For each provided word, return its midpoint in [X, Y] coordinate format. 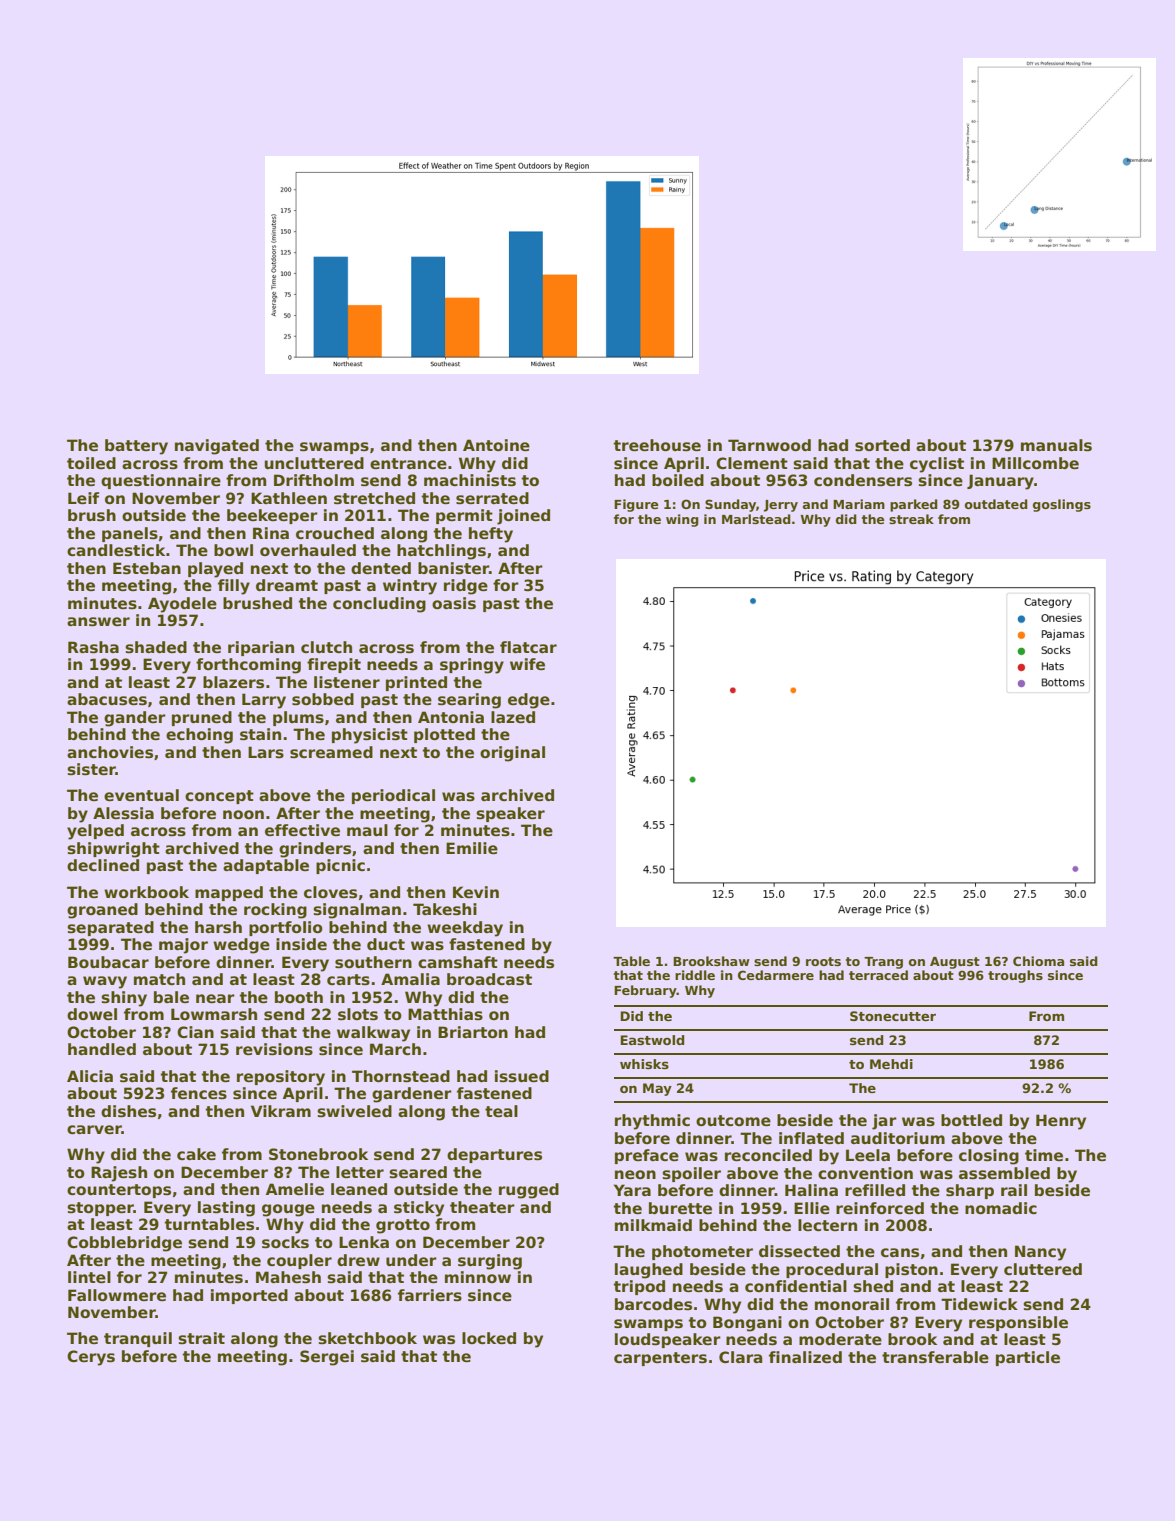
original [512, 754]
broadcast [489, 979]
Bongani [747, 1324]
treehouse [657, 445]
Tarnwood [769, 445]
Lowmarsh [214, 1014]
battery [136, 447]
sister [91, 769]
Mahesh [288, 1277]
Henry [1061, 1122]
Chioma [1038, 961]
